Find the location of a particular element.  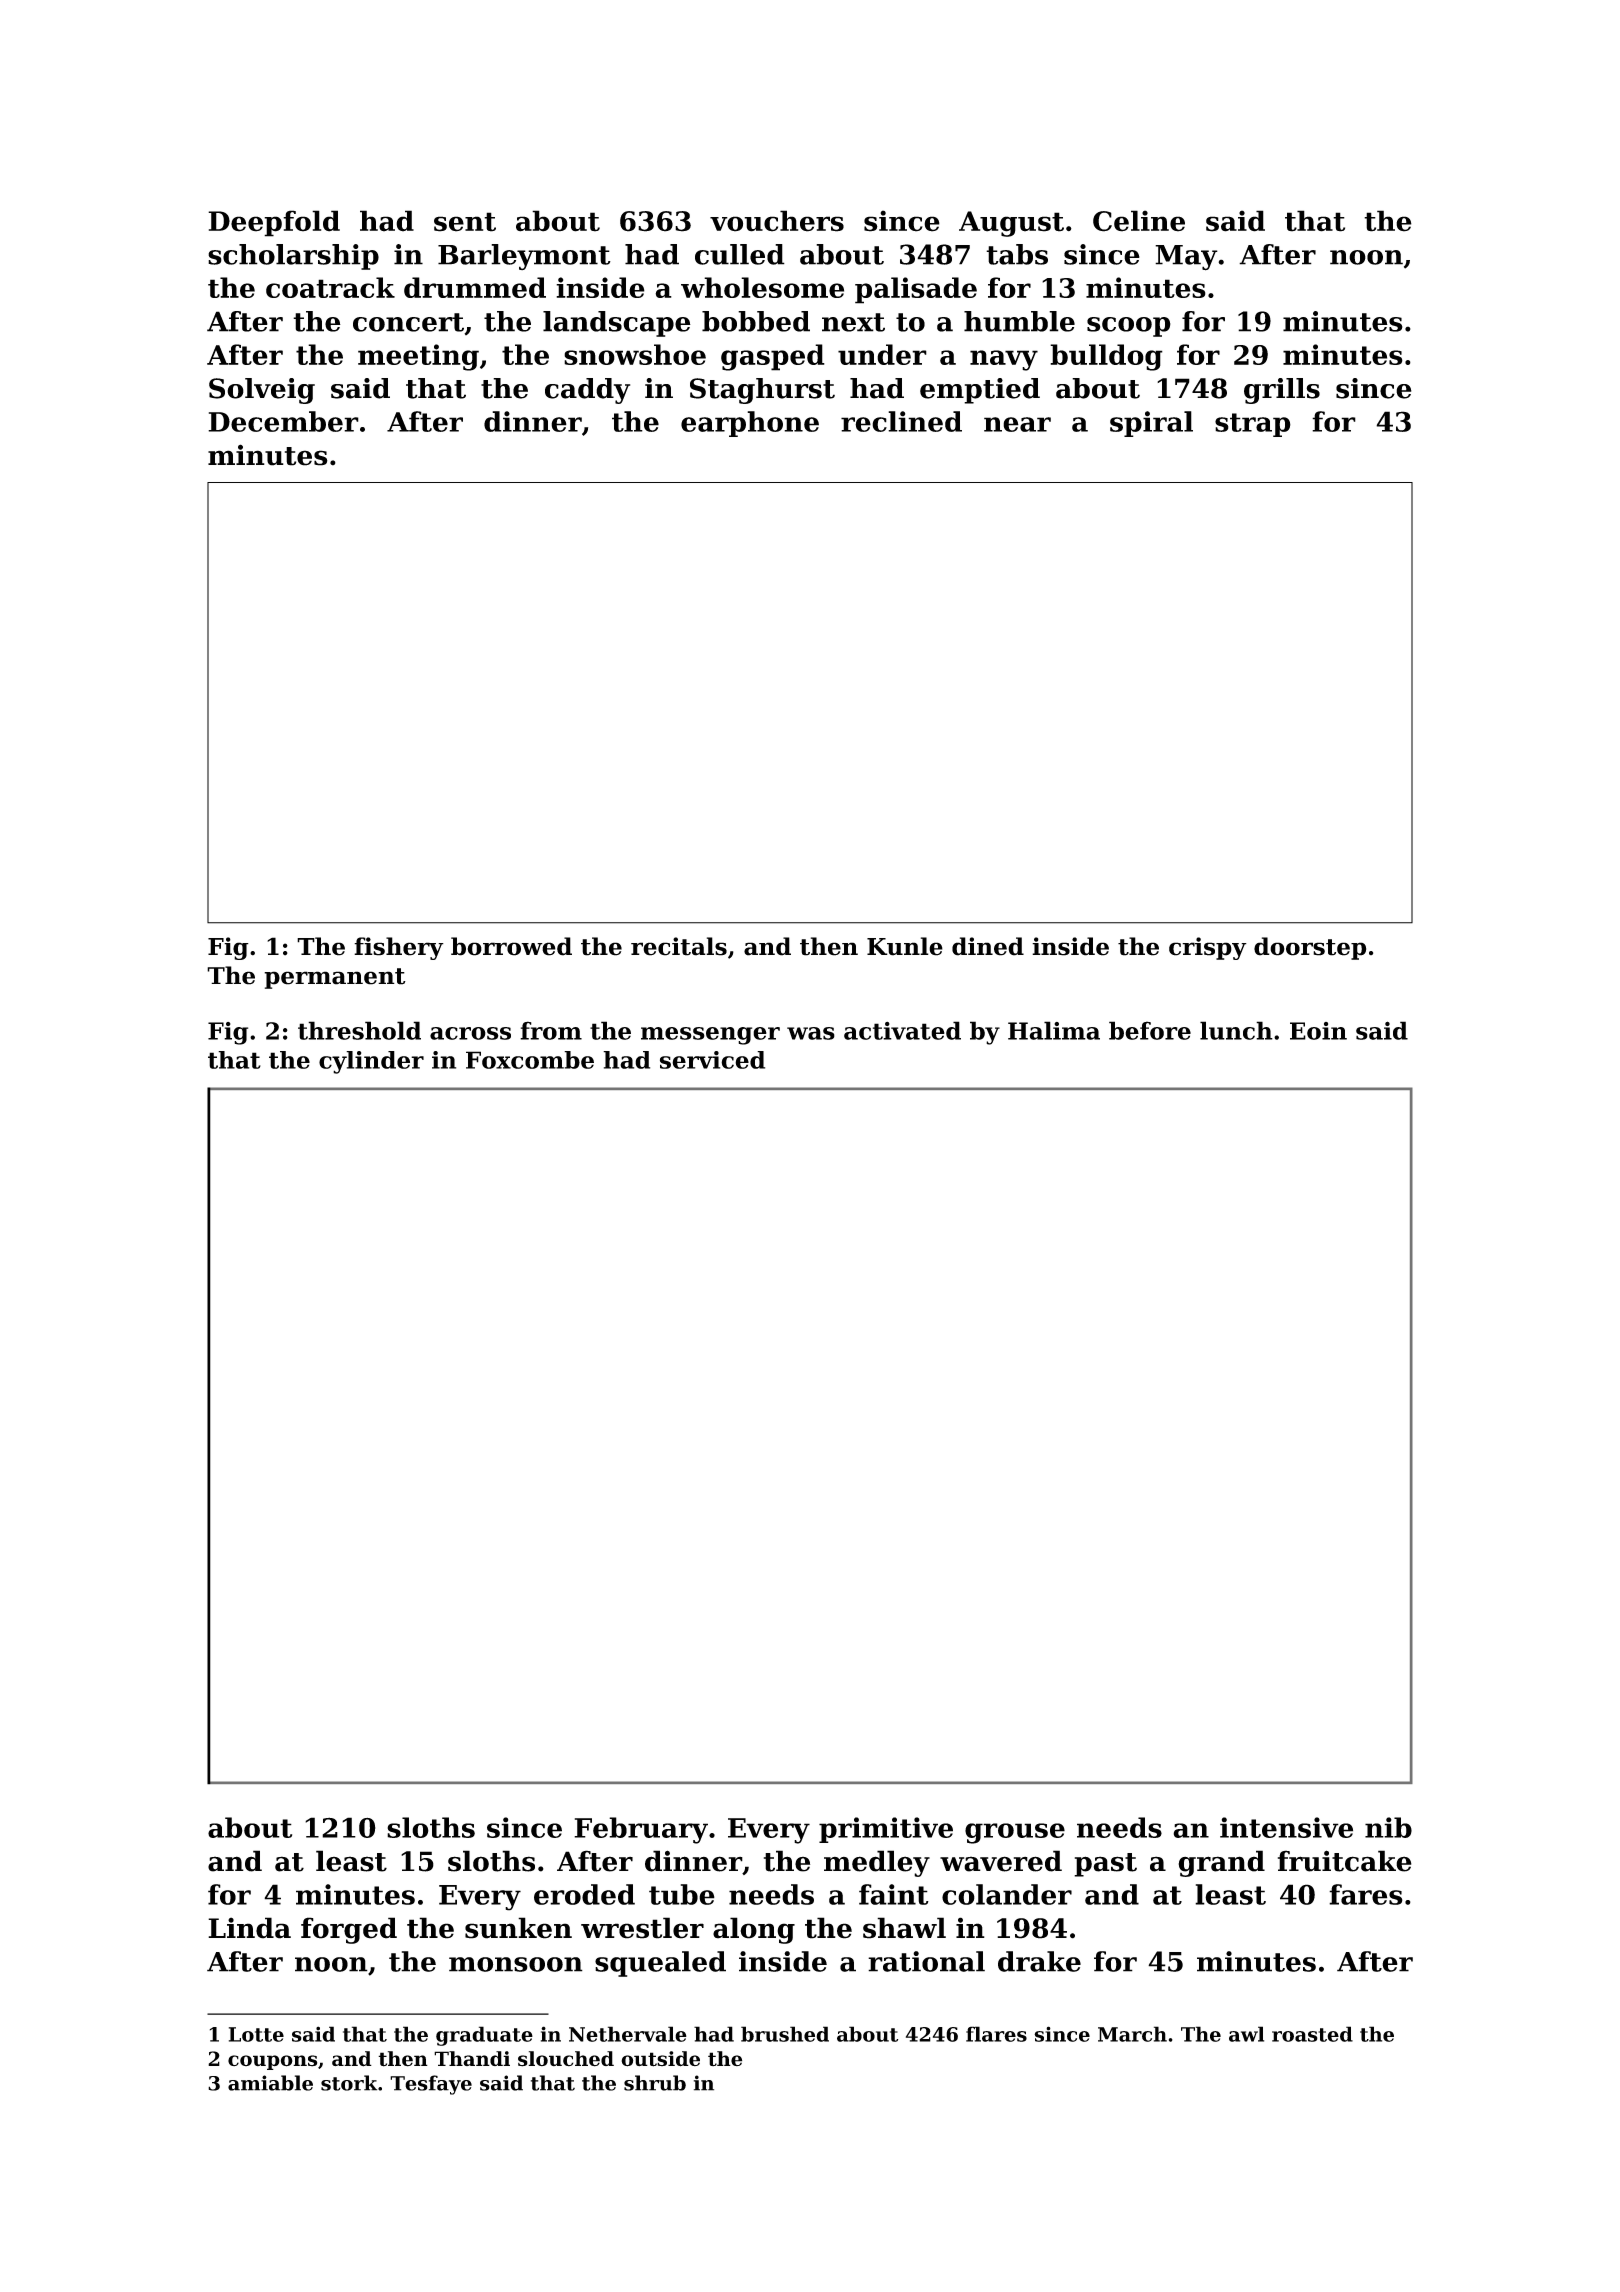

flares is located at coordinates (996, 2034).
